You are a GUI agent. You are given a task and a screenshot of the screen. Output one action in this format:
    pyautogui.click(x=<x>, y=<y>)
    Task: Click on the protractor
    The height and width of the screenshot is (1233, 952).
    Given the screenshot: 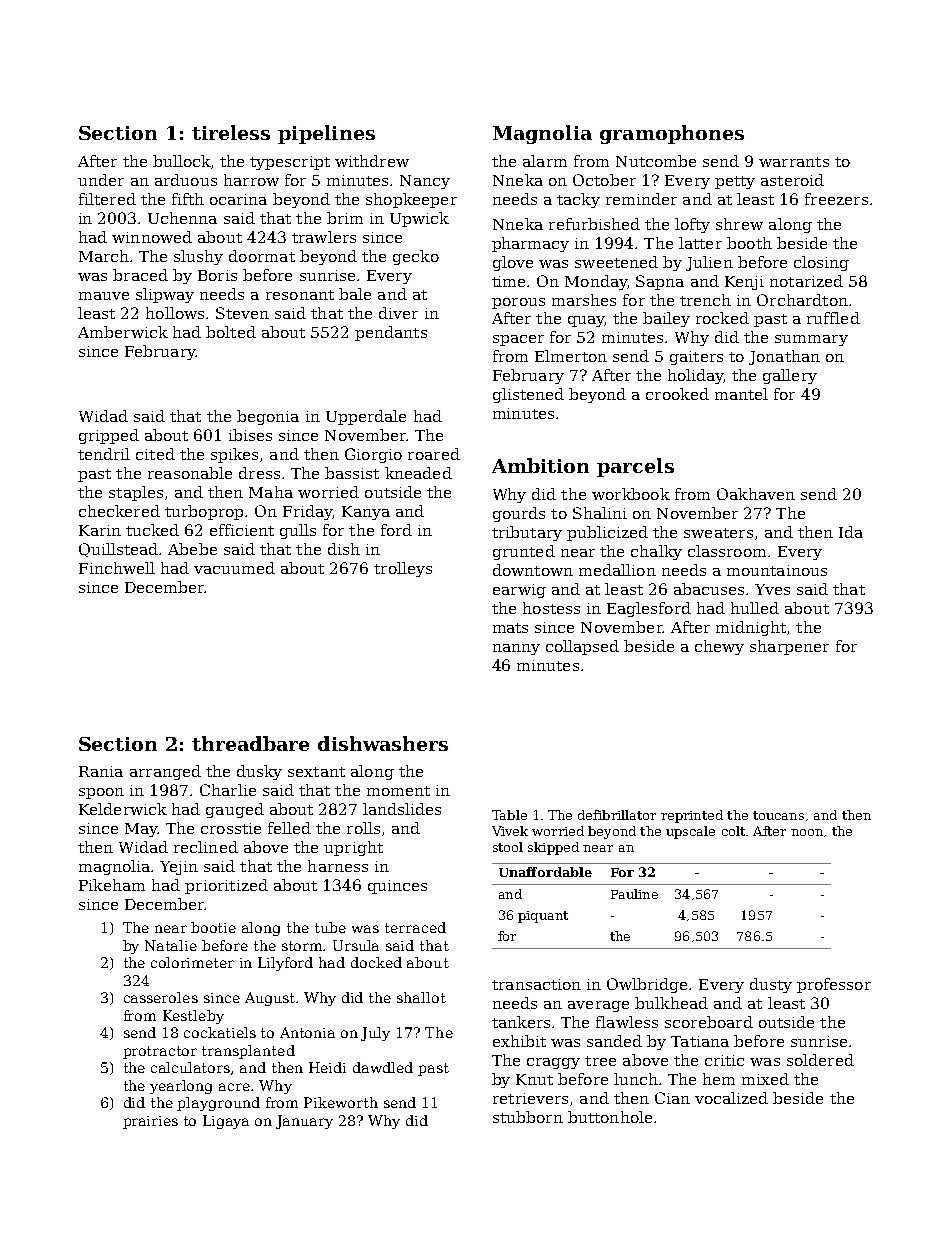 What is the action you would take?
    pyautogui.click(x=160, y=1052)
